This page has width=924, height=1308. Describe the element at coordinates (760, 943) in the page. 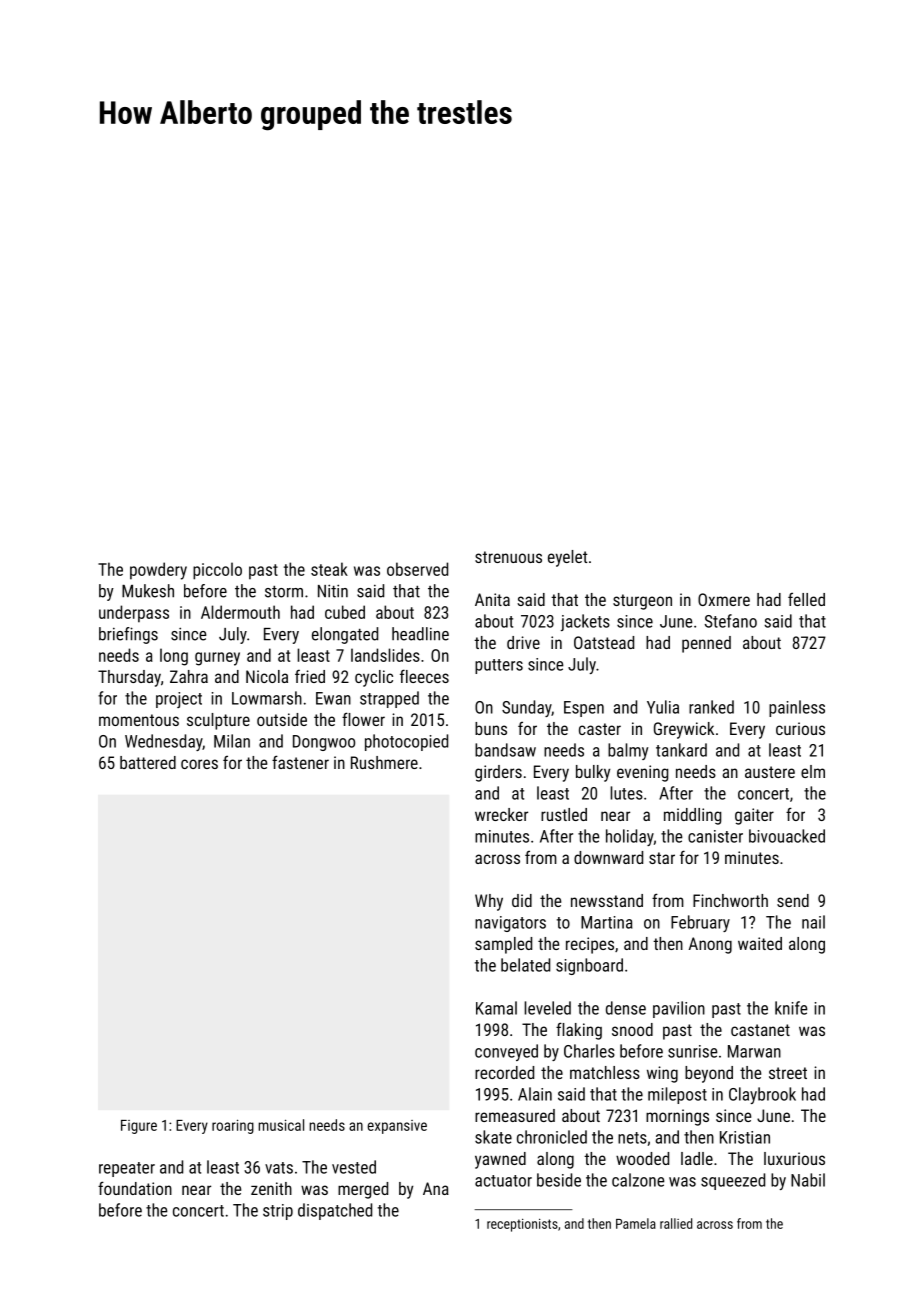

I see `waited` at that location.
